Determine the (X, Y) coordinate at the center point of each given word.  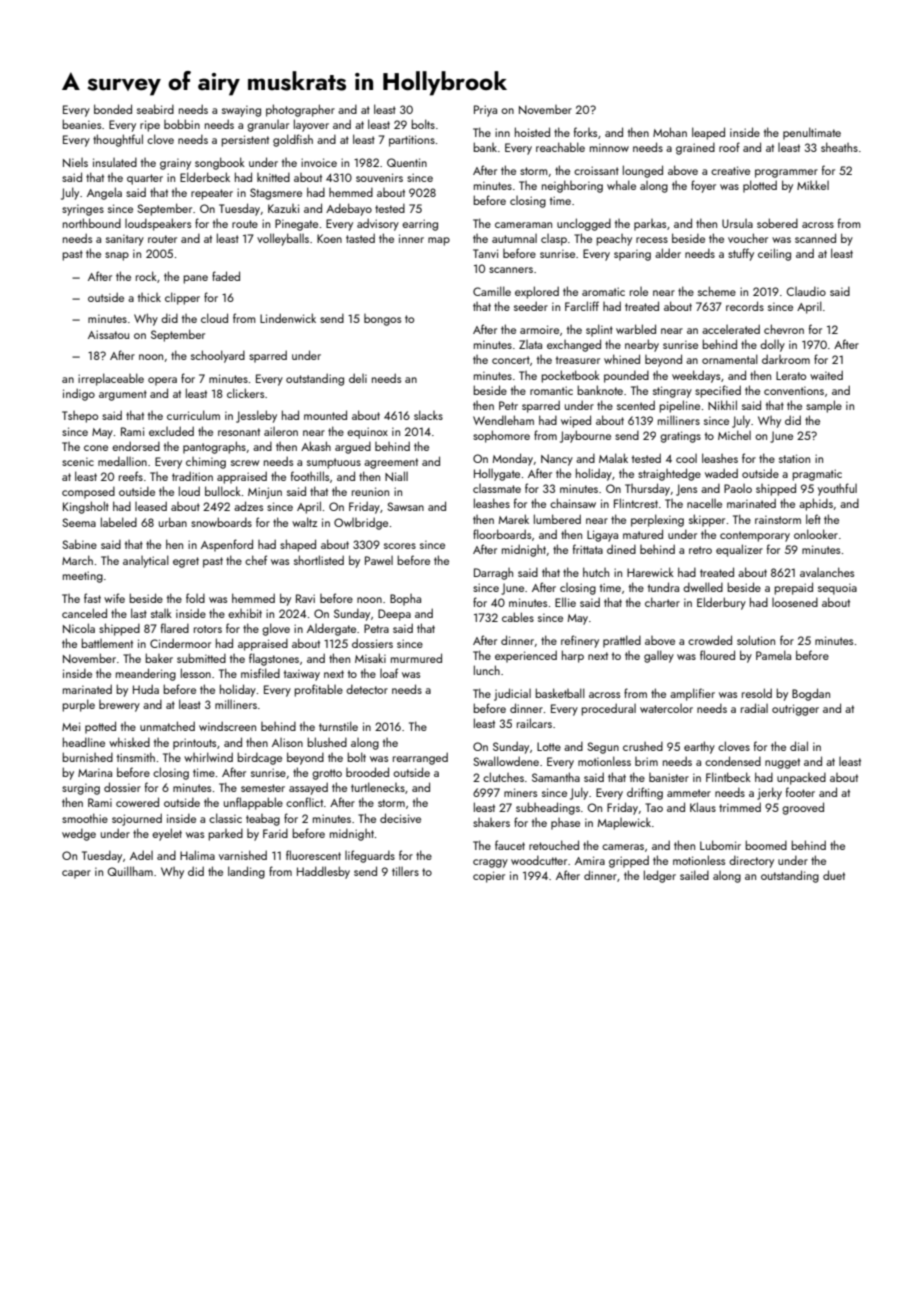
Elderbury (721, 603)
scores (400, 546)
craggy (490, 863)
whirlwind (208, 757)
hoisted (532, 132)
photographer (300, 110)
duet (834, 875)
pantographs (214, 447)
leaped (708, 133)
